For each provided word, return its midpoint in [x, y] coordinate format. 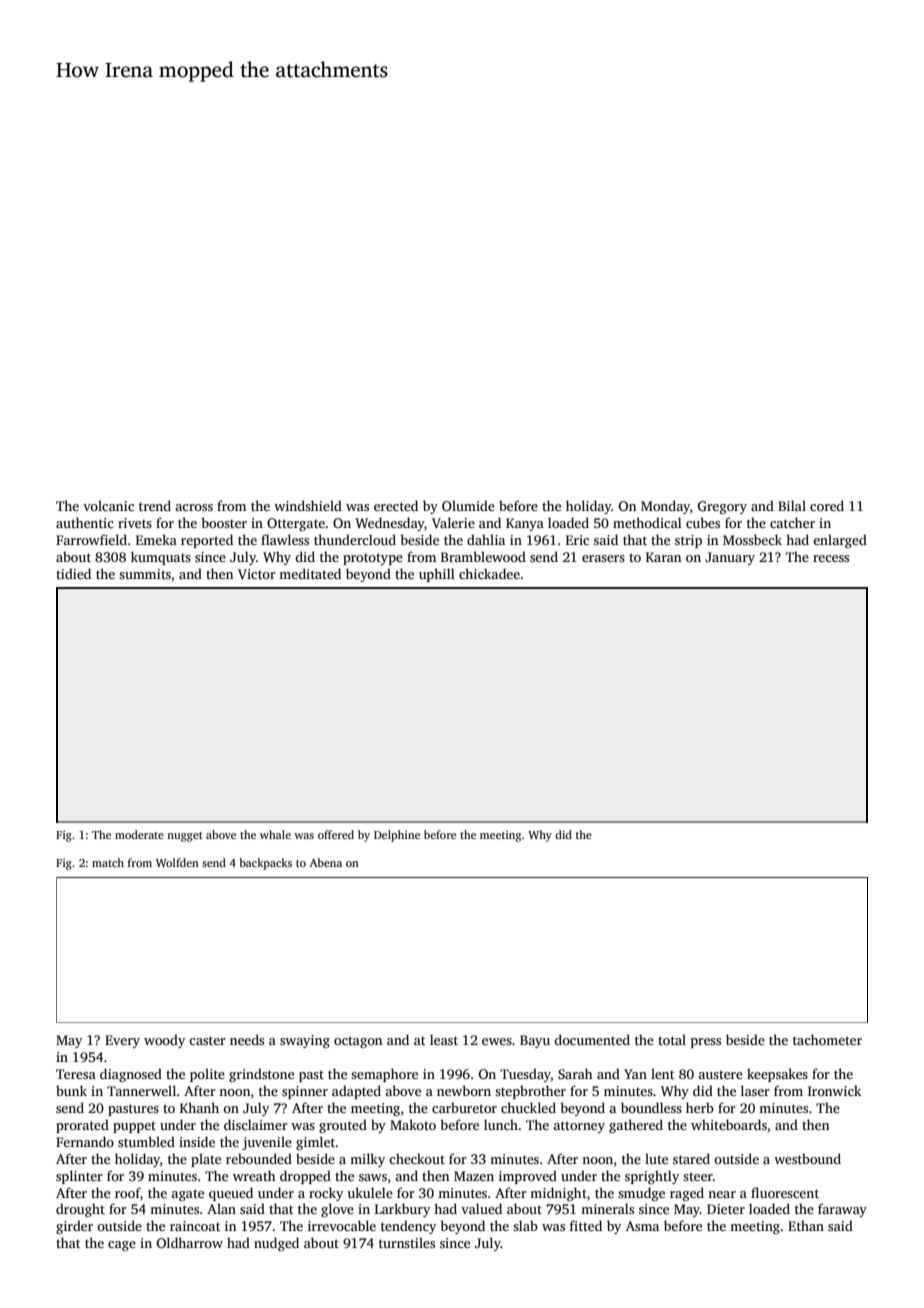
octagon [358, 1042]
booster [224, 522]
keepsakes [777, 1075]
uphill [437, 575]
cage [122, 1246]
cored [827, 505]
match [108, 862]
